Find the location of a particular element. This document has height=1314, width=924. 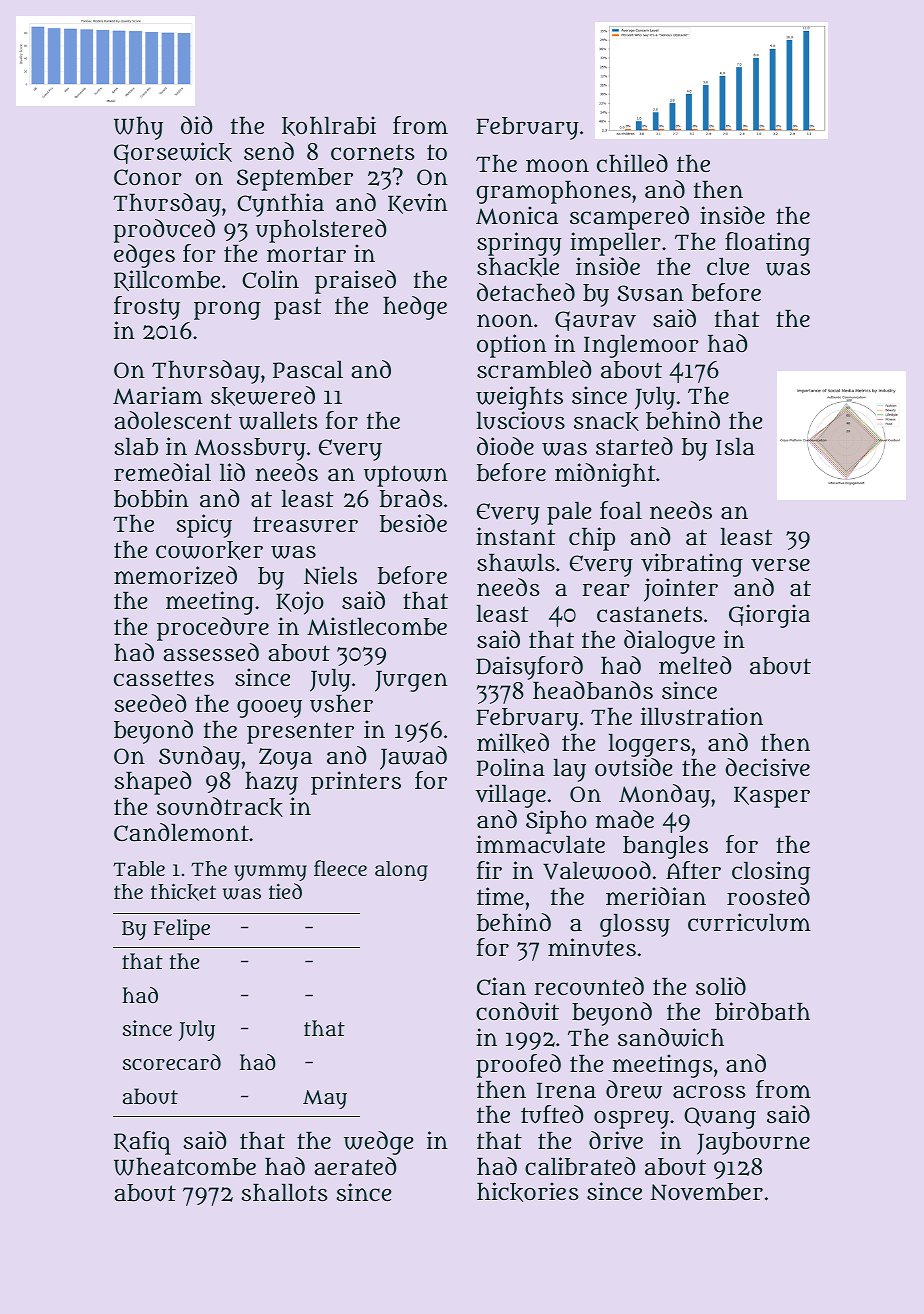

hickories is located at coordinates (527, 1192).
